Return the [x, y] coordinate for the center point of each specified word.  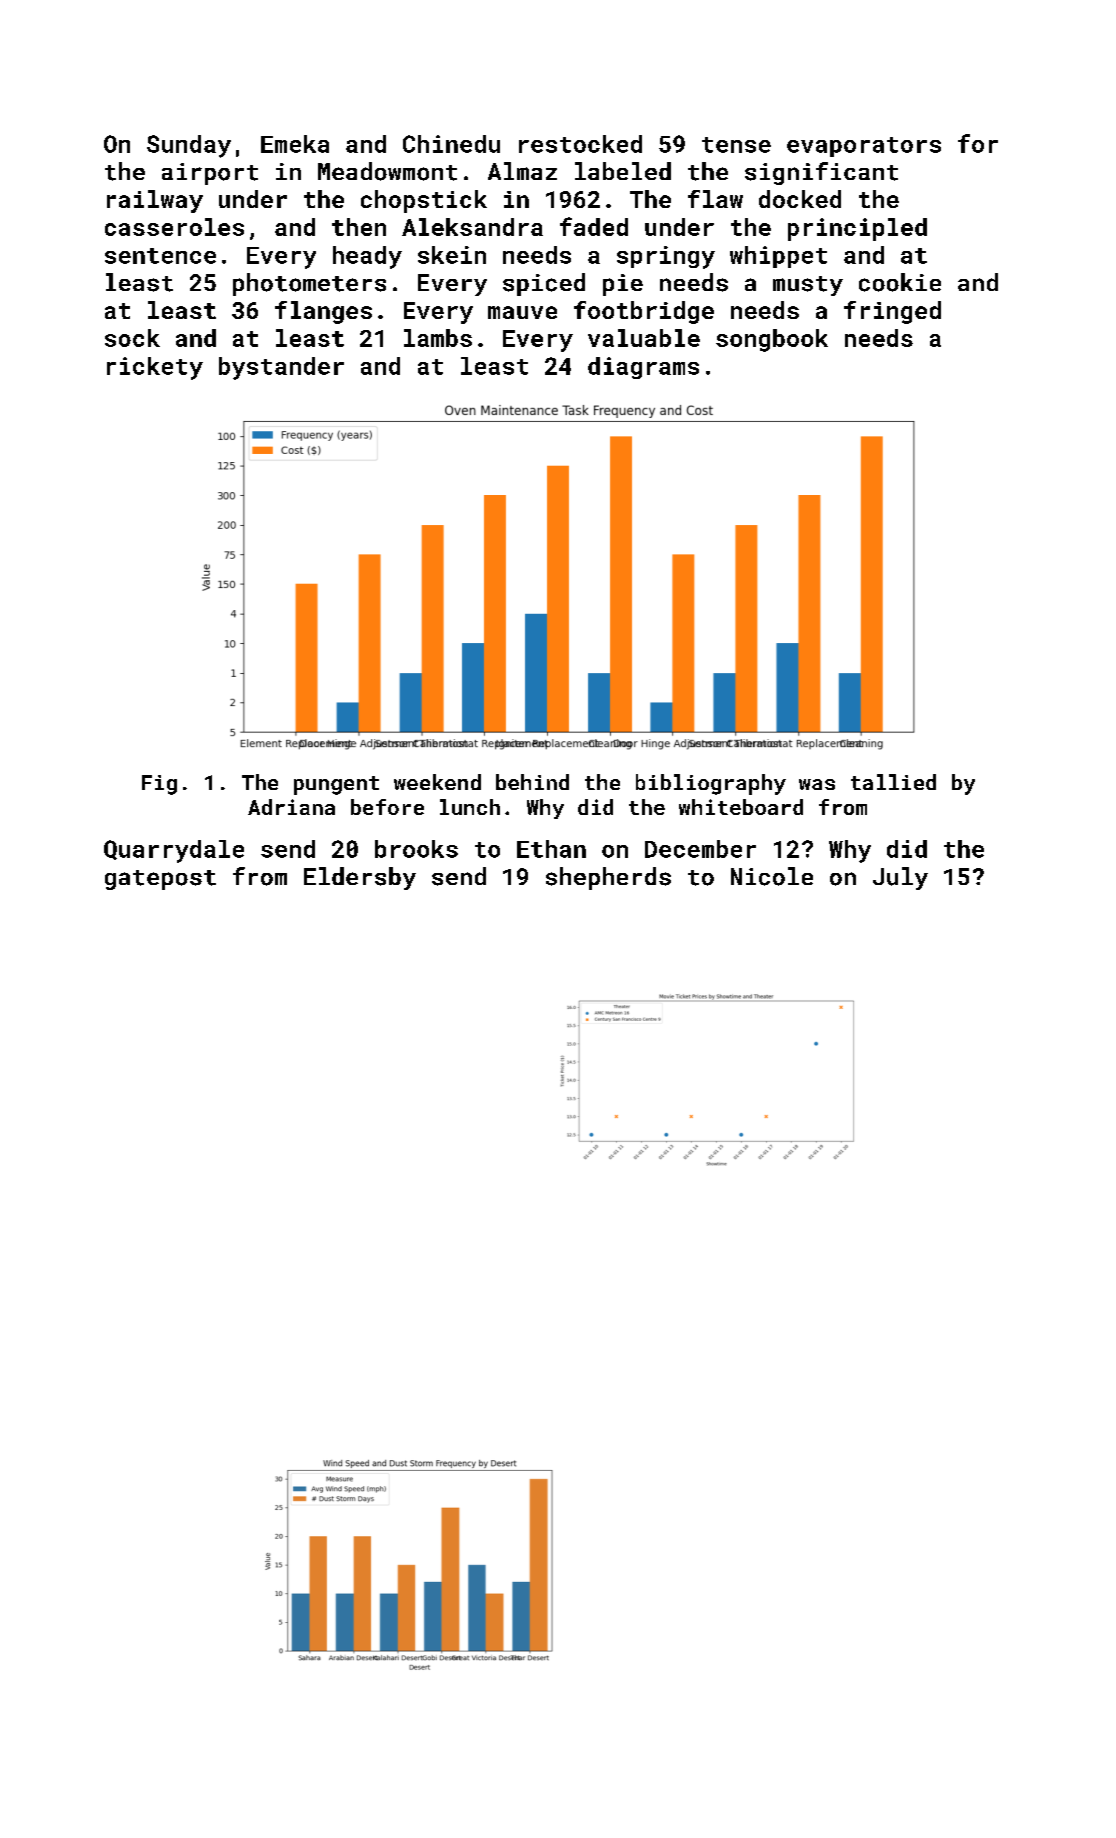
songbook [772, 340]
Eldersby [360, 878]
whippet [778, 257]
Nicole [772, 876]
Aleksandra [472, 227]
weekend [437, 782]
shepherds [608, 878]
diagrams [643, 368]
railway [155, 201]
